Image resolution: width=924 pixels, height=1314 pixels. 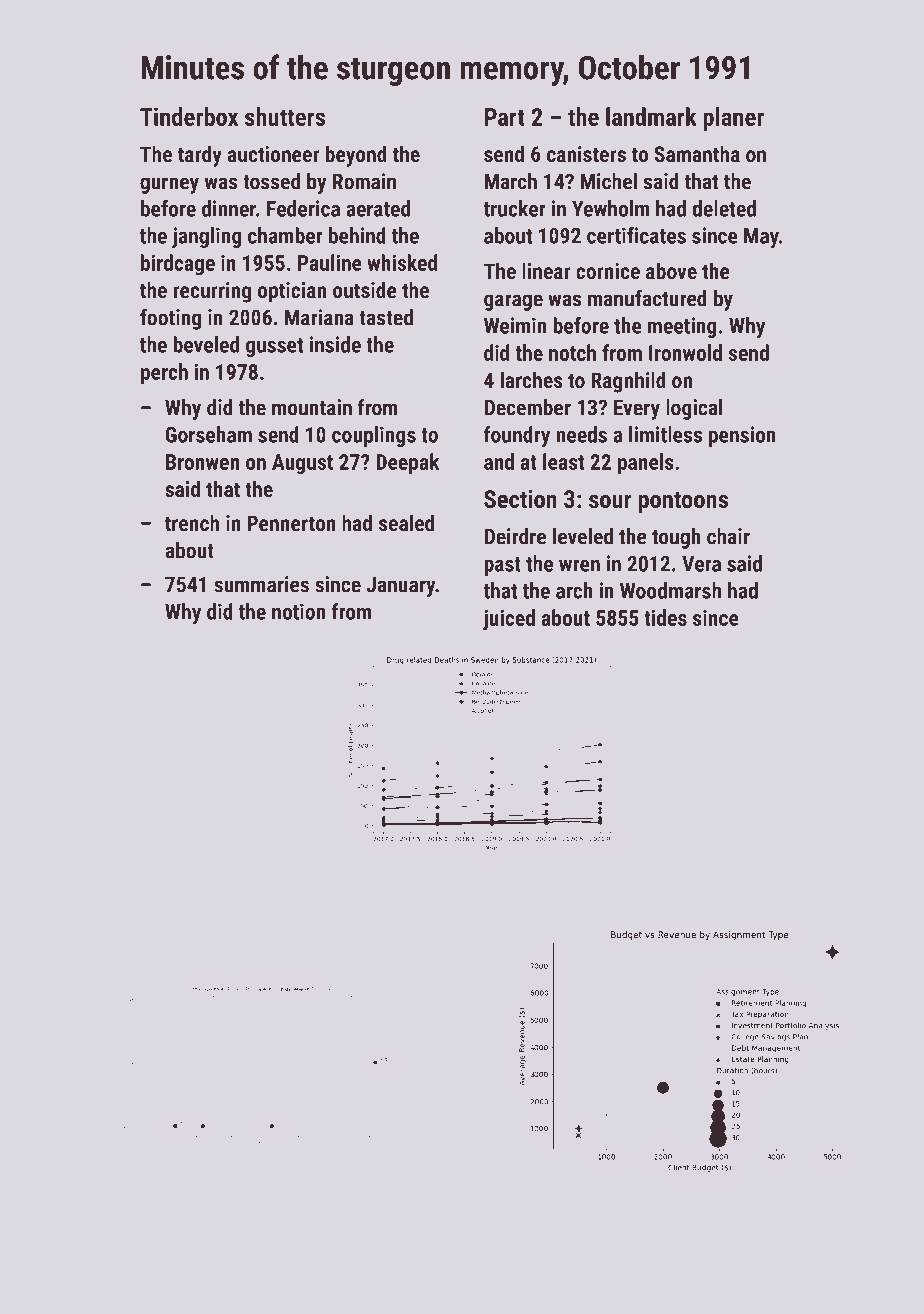 I want to click on pension, so click(x=742, y=436).
